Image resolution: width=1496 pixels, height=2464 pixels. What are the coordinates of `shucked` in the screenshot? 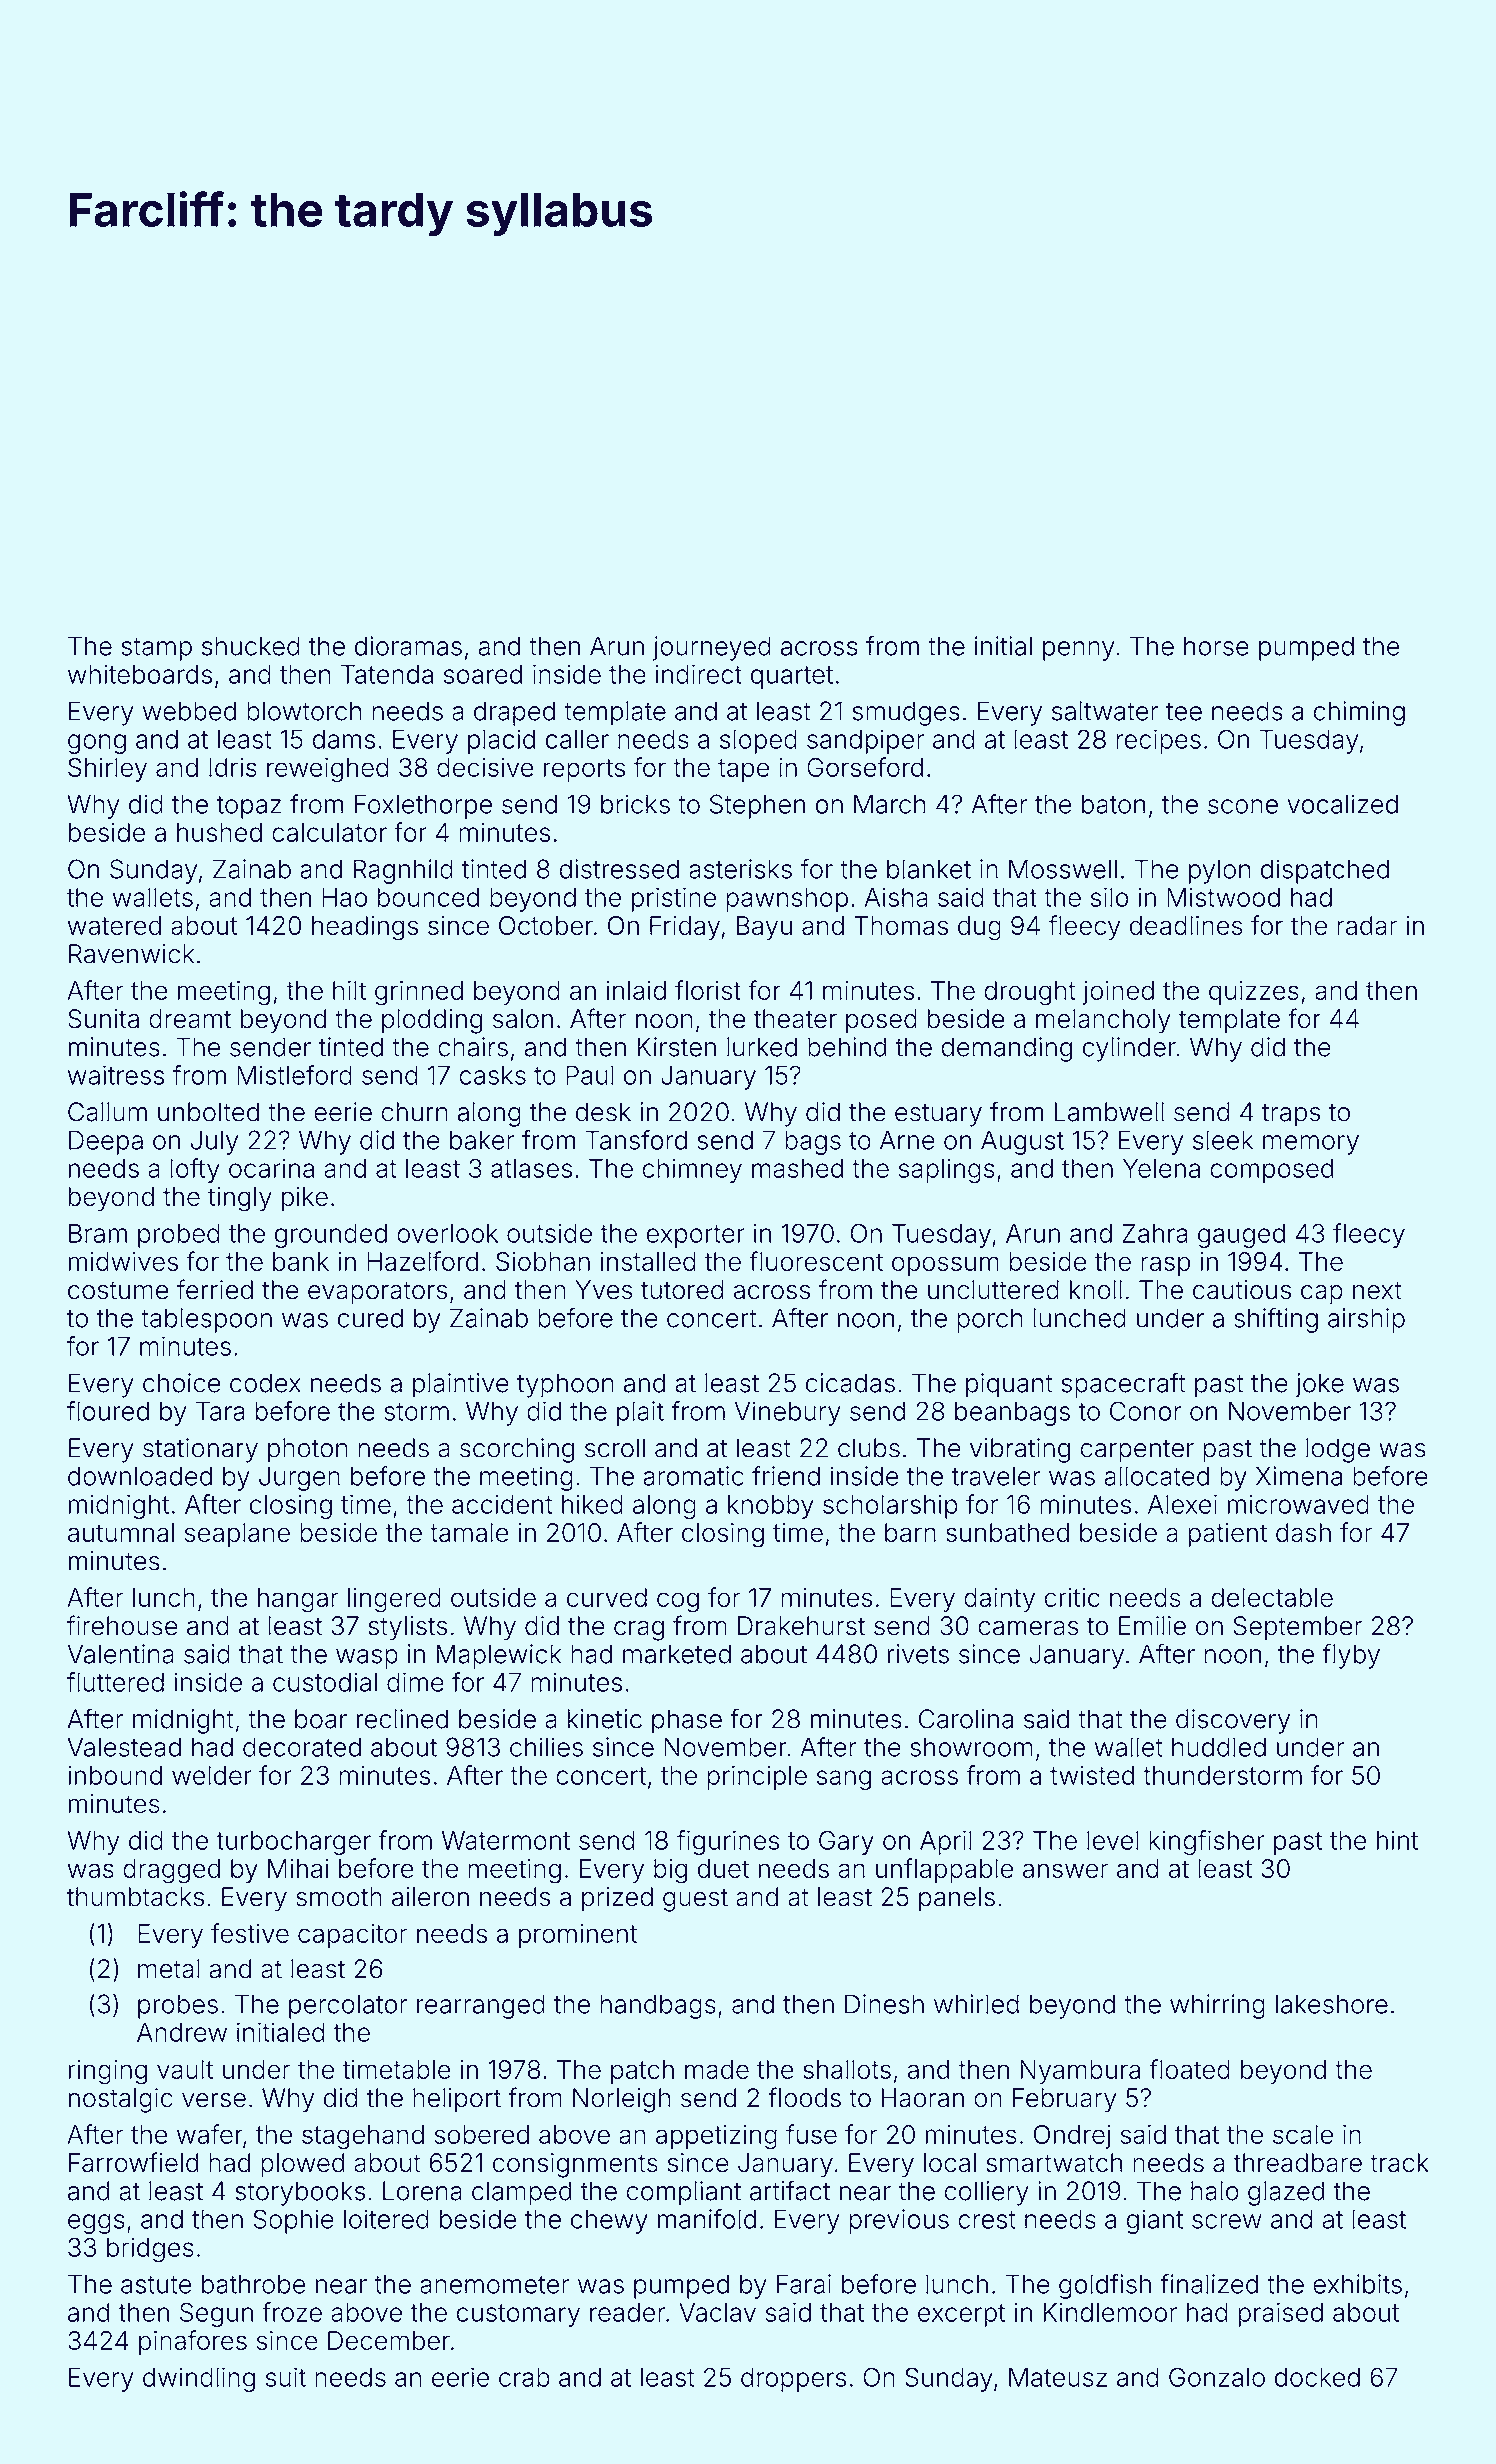 It's located at (251, 646).
